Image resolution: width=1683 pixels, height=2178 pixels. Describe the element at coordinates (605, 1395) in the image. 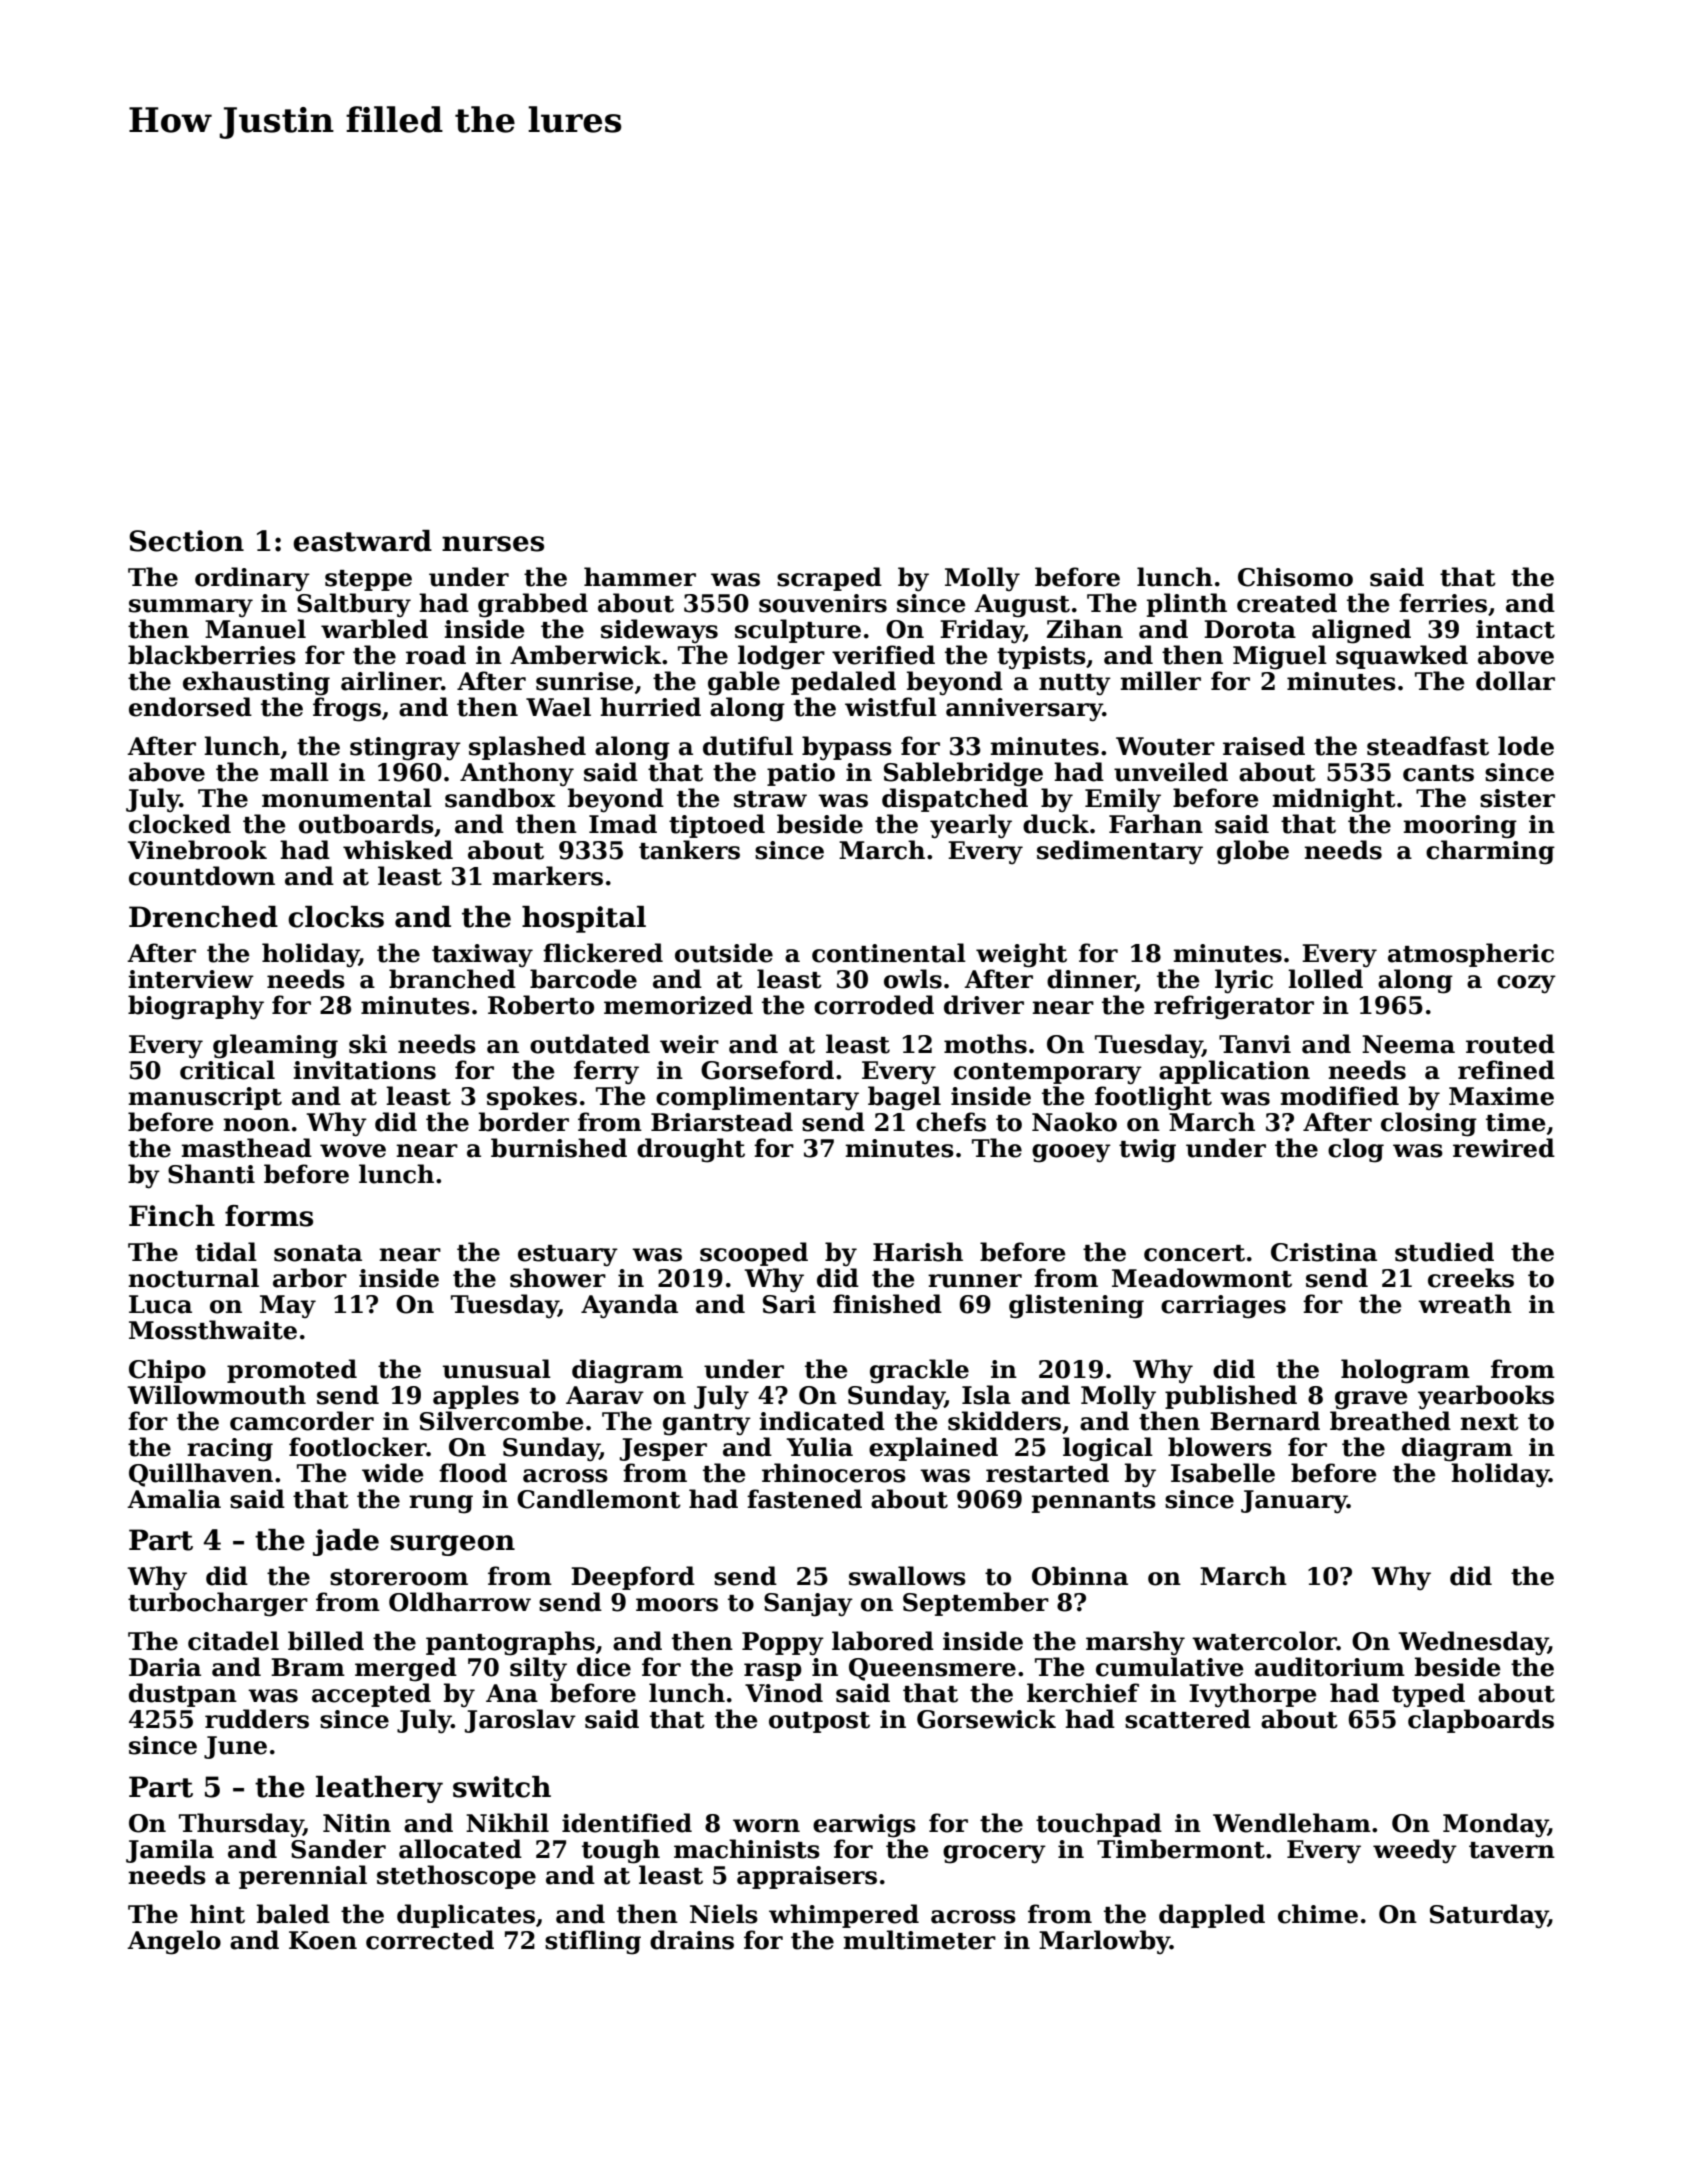

I see `Aarav` at that location.
